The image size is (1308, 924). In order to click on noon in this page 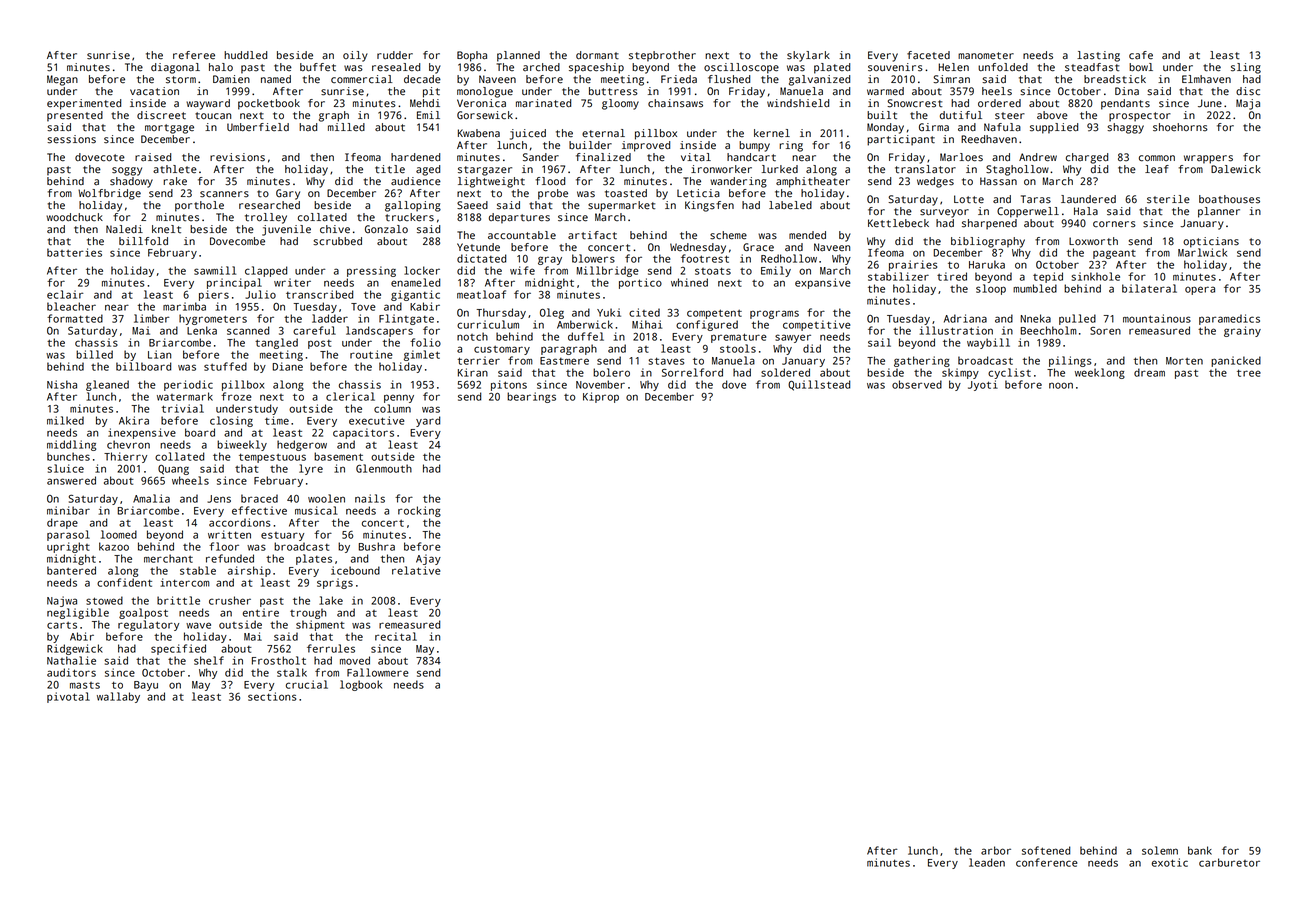, I will do `click(1061, 385)`.
